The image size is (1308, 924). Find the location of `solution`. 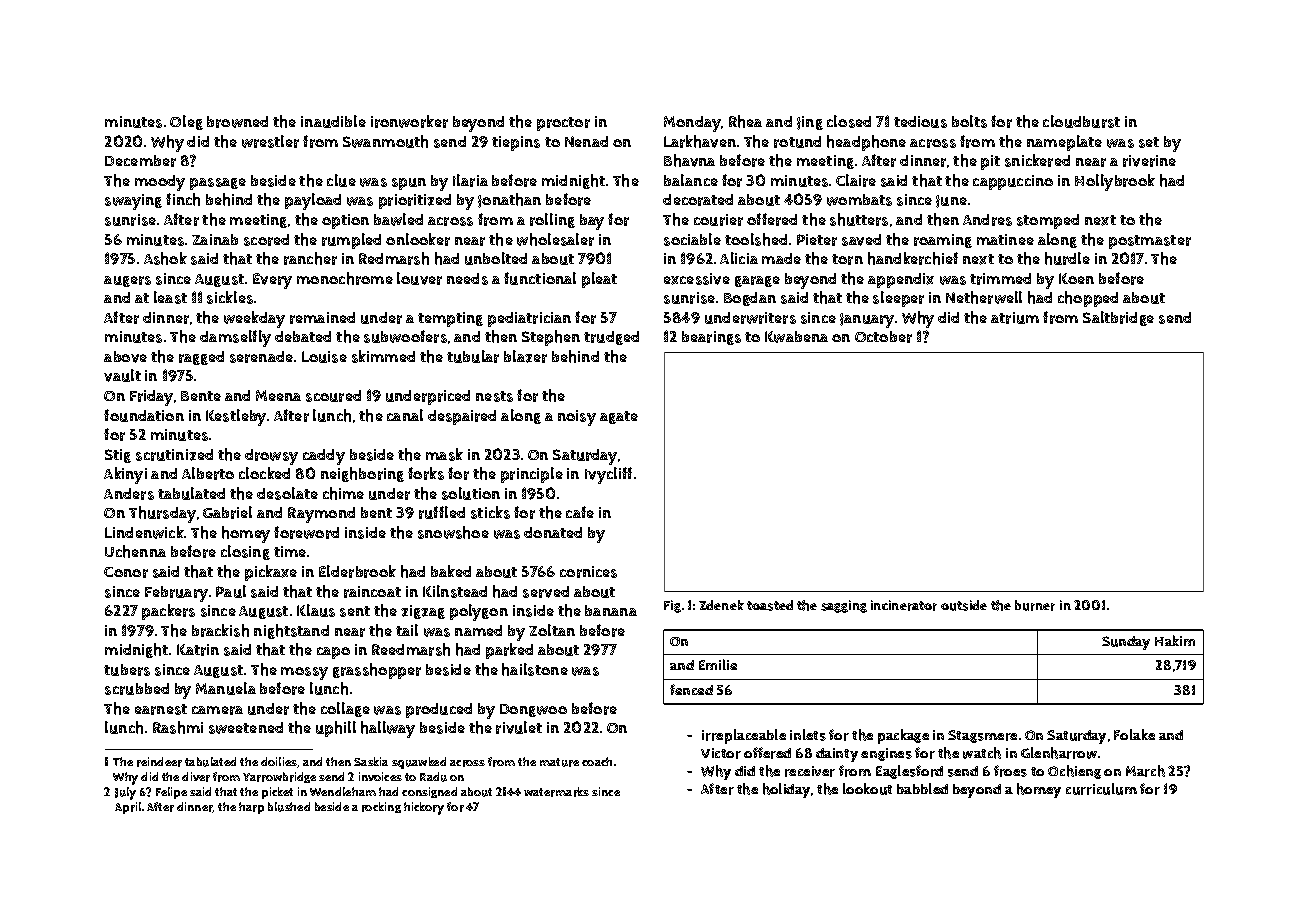

solution is located at coordinates (471, 493).
